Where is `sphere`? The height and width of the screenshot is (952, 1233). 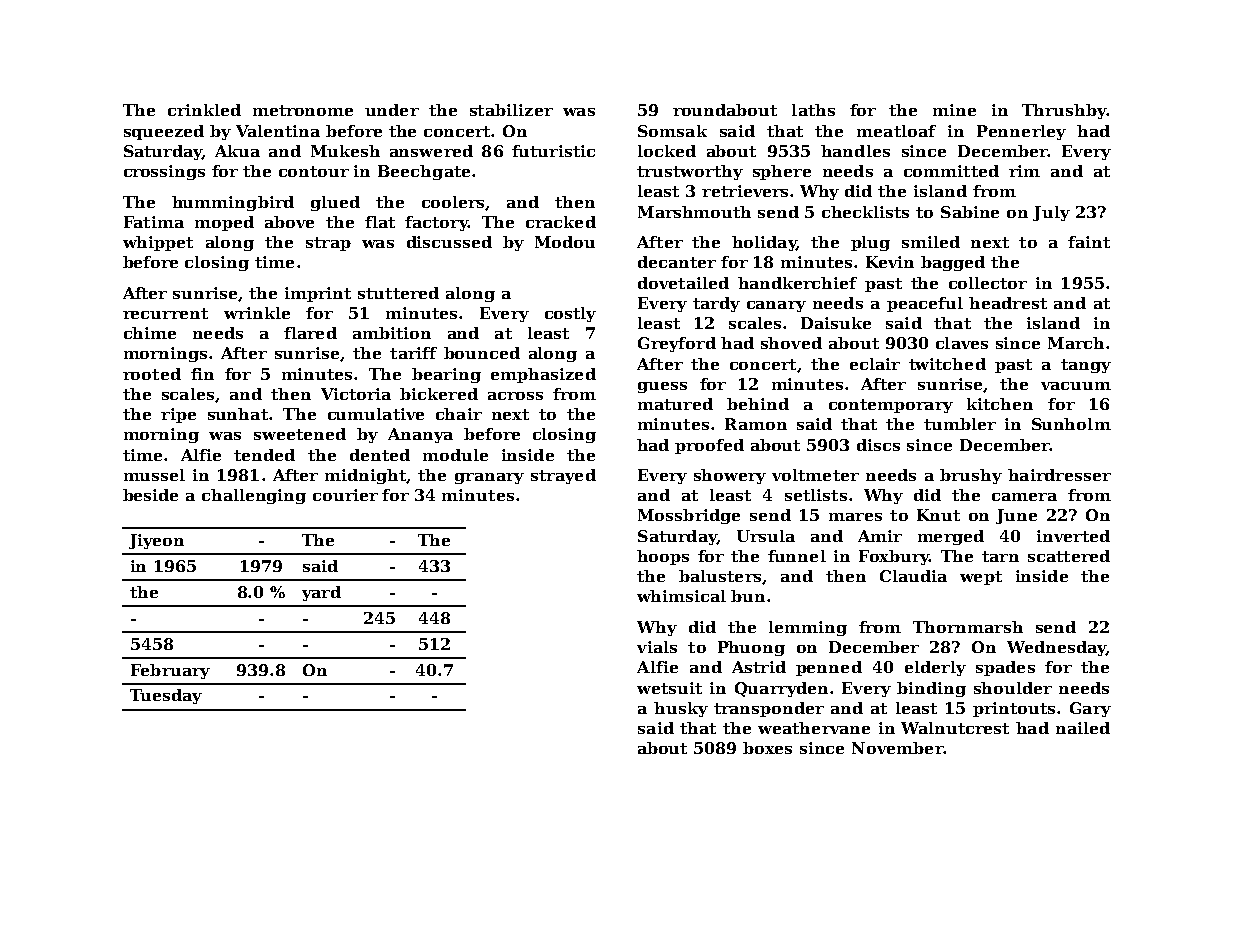 sphere is located at coordinates (782, 172).
